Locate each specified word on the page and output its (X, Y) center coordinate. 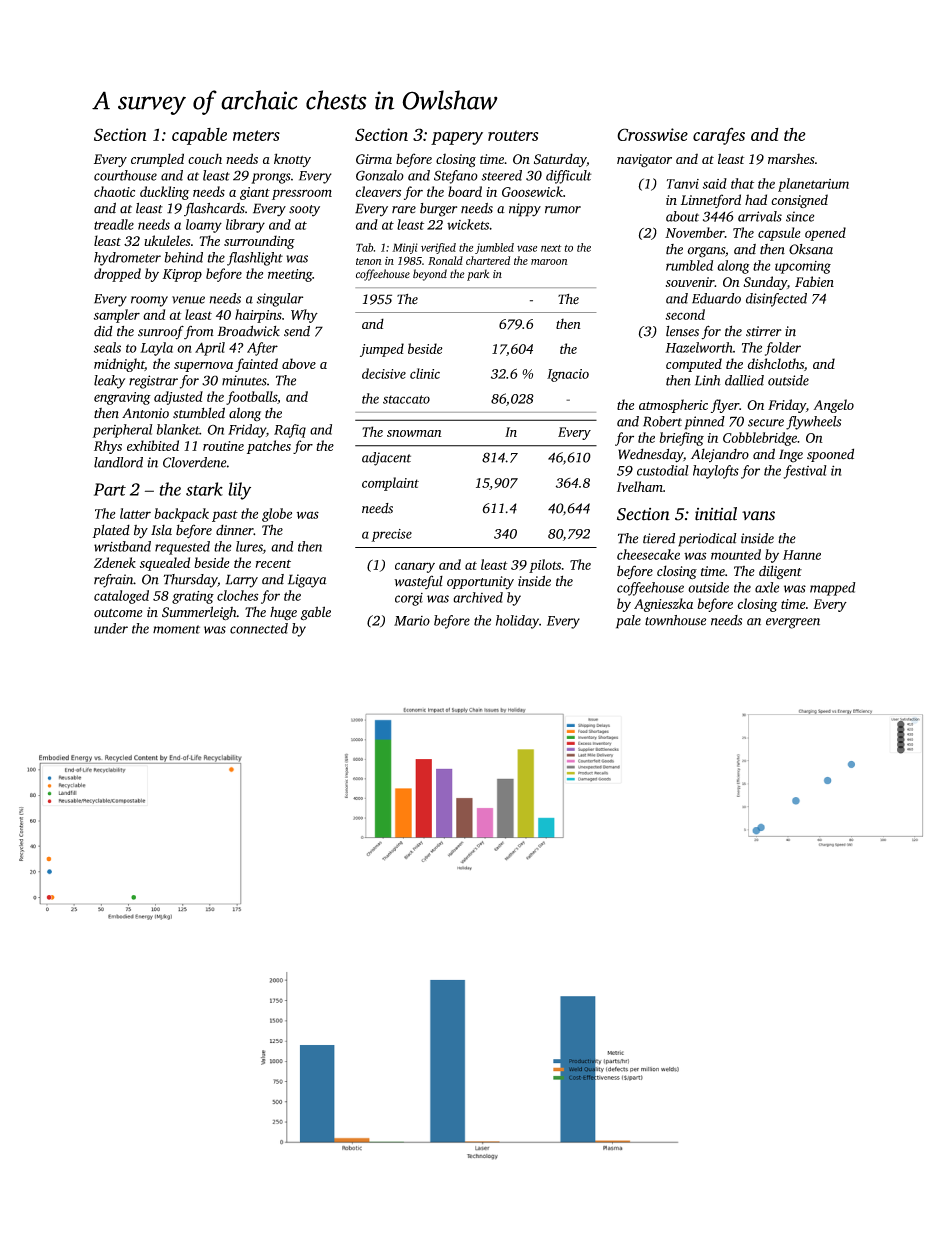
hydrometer (127, 259)
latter (135, 513)
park (478, 275)
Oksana (811, 249)
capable (199, 136)
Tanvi (683, 184)
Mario (412, 621)
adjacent (386, 459)
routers (513, 135)
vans (758, 516)
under (111, 628)
